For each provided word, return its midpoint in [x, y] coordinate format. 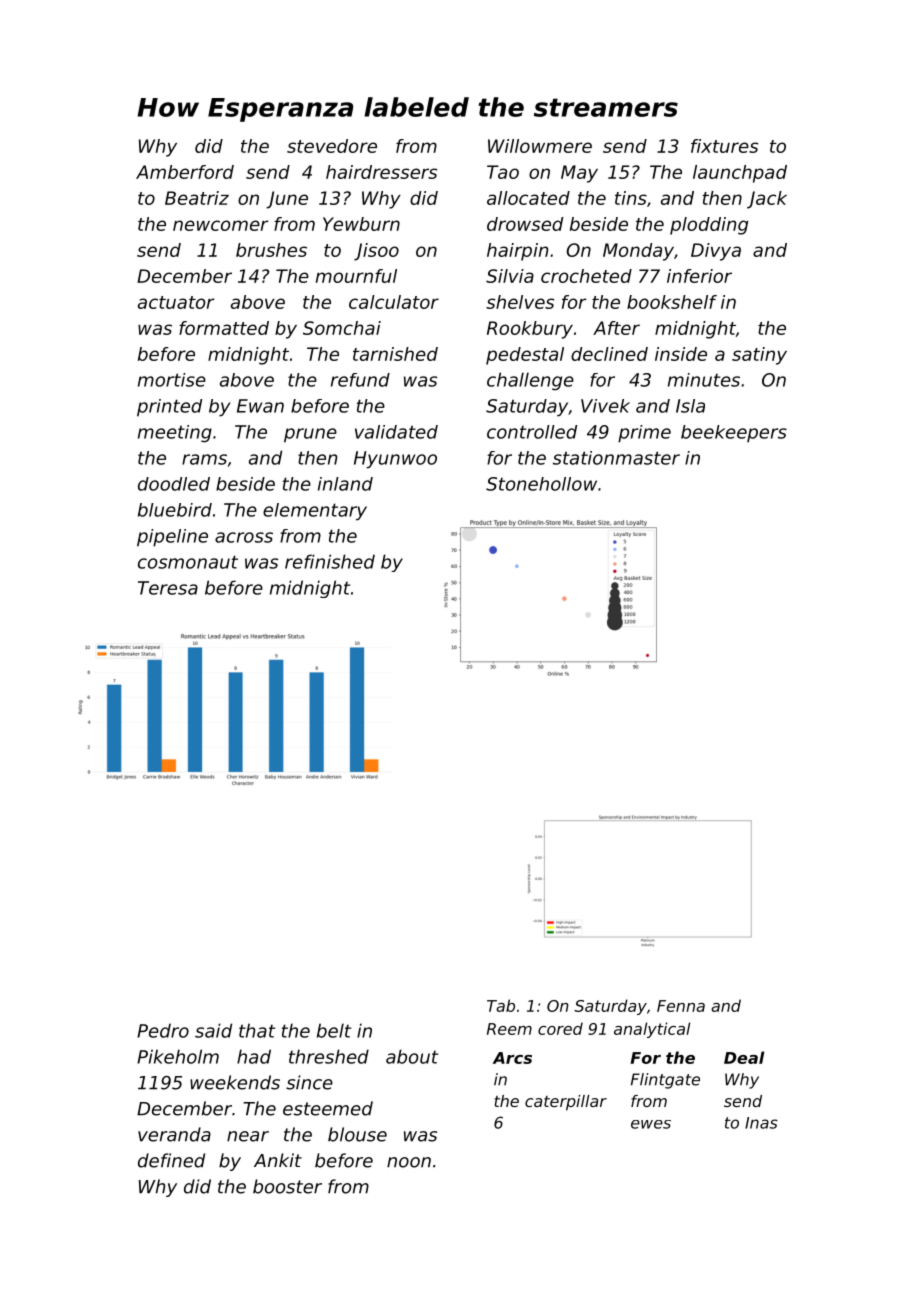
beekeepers [734, 433]
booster [287, 1186]
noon [409, 1162]
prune [310, 435]
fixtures [724, 146]
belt [334, 1030]
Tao [503, 172]
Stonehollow [541, 484]
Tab [501, 1005]
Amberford [185, 172]
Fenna [681, 1006]
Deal [744, 1057]
